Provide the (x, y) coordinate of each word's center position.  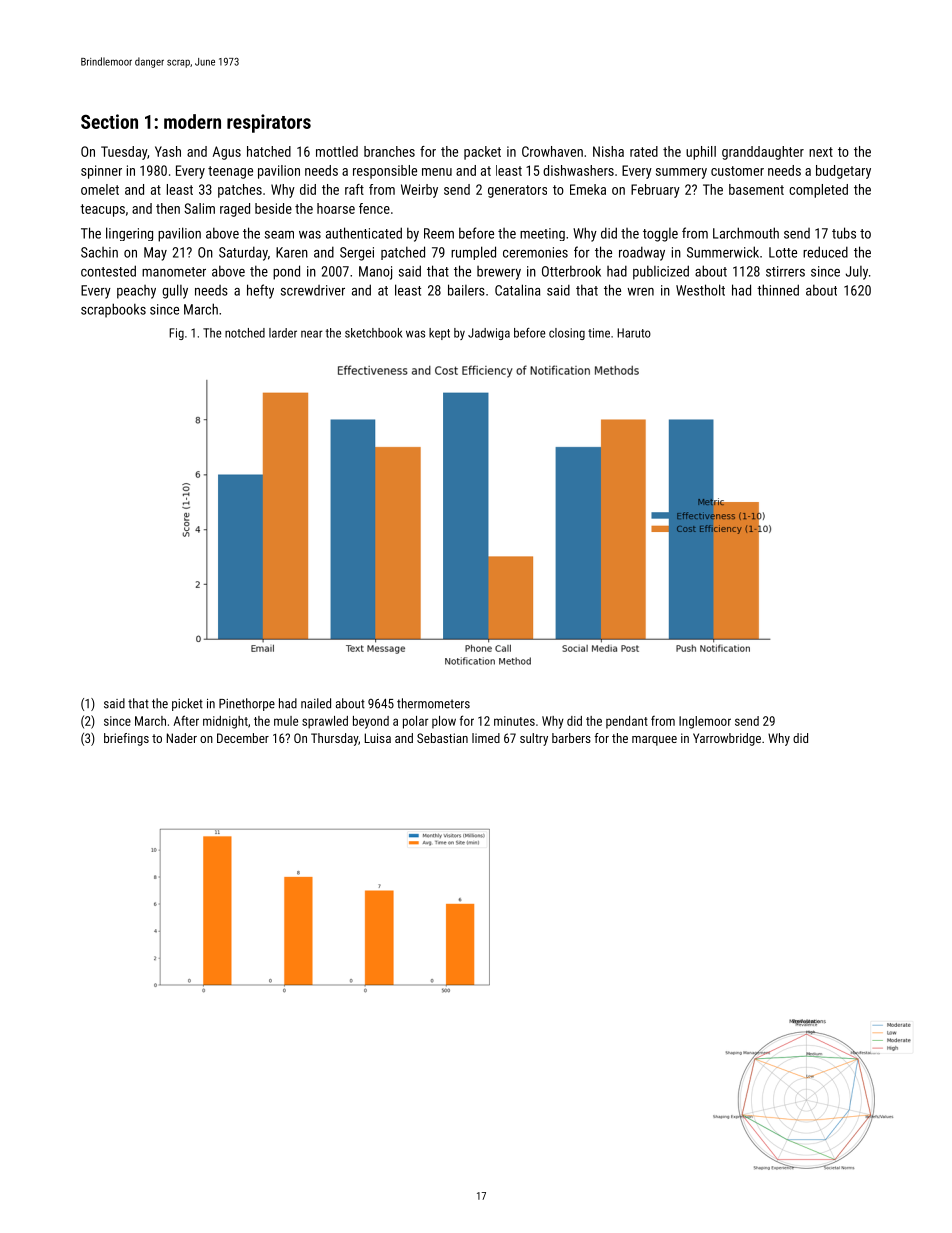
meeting (542, 234)
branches (389, 151)
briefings (126, 739)
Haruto (634, 333)
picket (187, 704)
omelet (100, 189)
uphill (701, 153)
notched (245, 333)
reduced (825, 252)
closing (567, 334)
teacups (102, 210)
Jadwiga (489, 334)
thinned (778, 290)
